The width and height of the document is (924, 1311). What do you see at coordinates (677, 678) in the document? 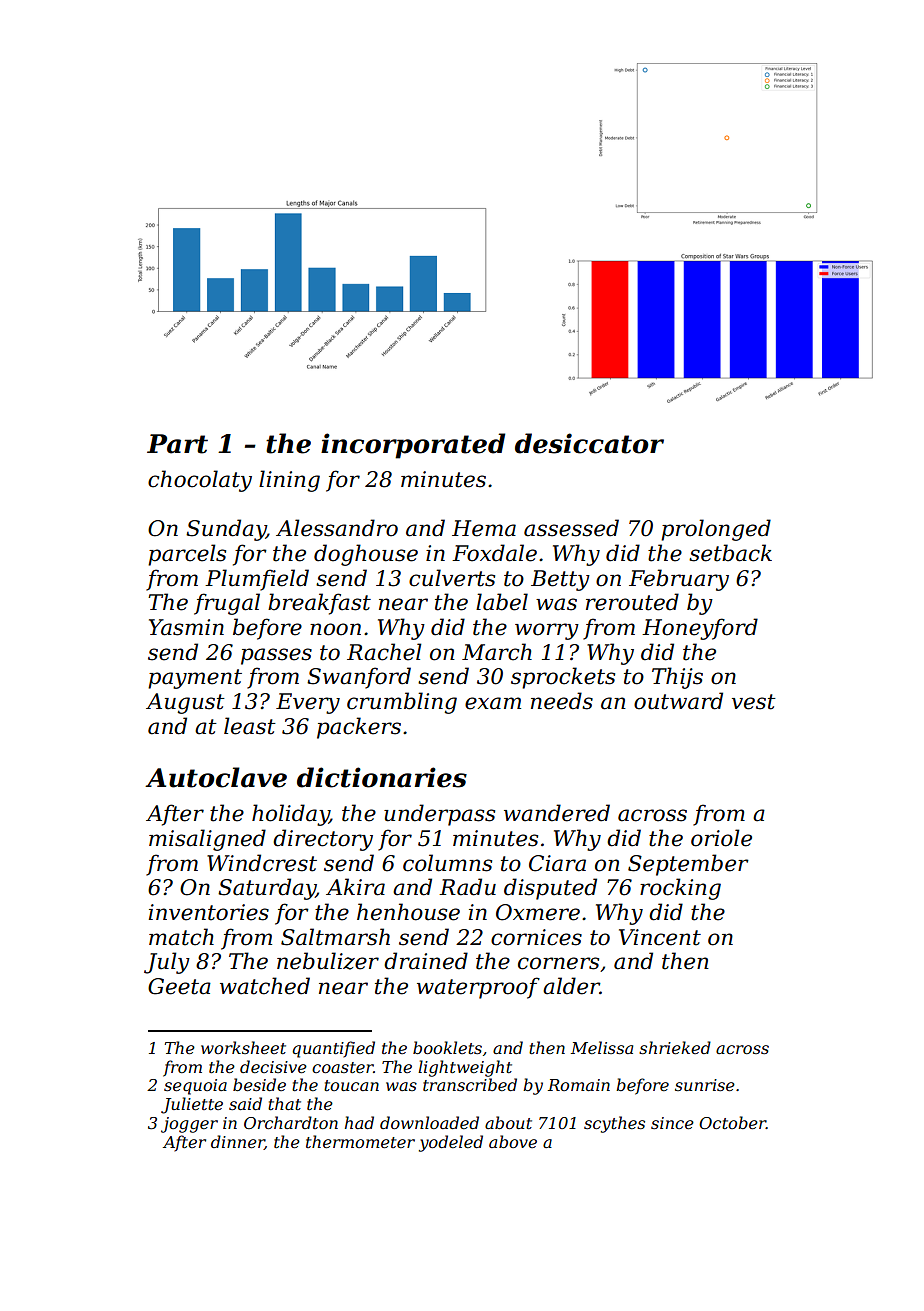
I see `Thijs` at bounding box center [677, 678].
